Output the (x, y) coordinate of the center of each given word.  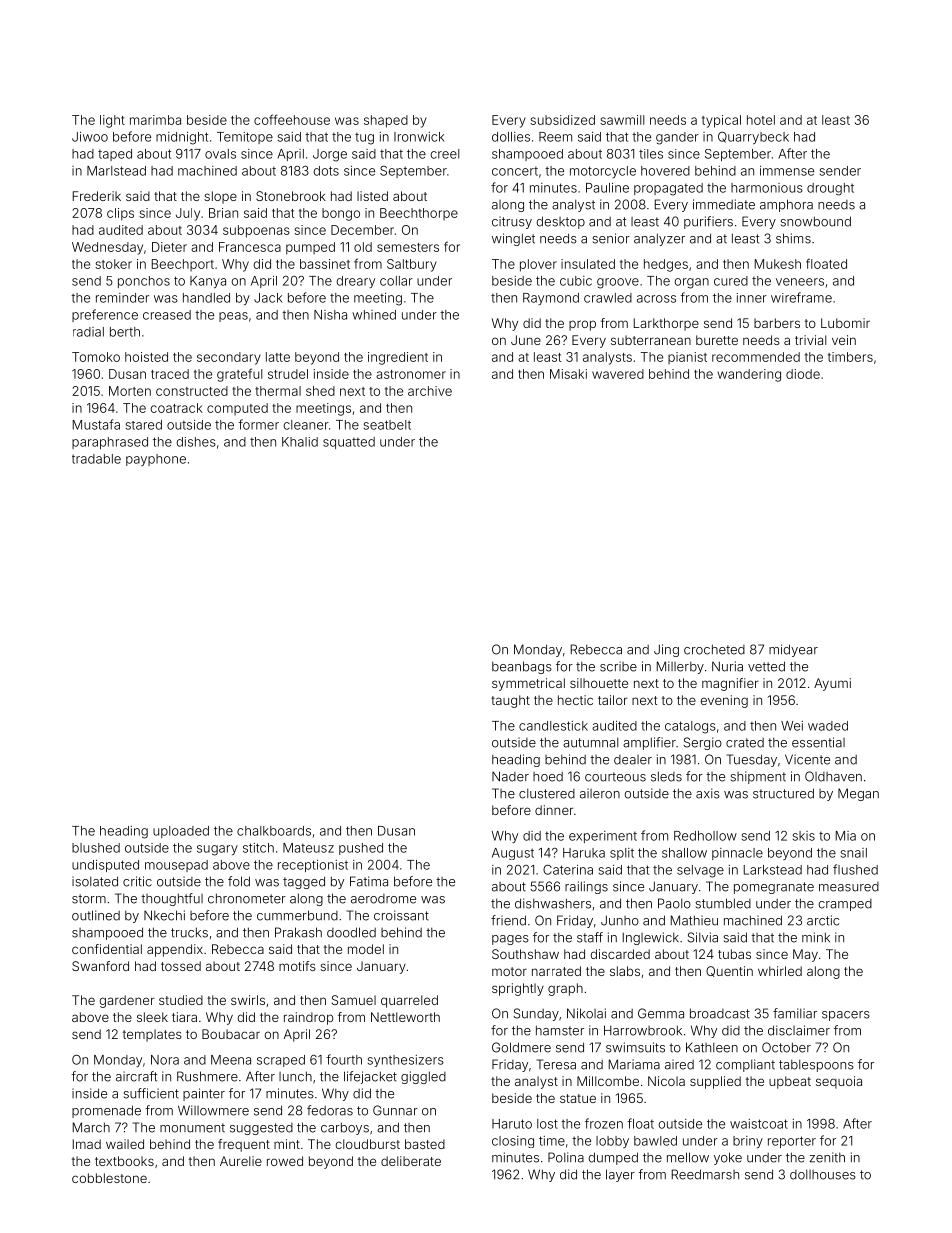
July (188, 214)
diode (803, 374)
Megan (858, 794)
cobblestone (109, 1178)
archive (430, 391)
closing (513, 1142)
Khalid (300, 442)
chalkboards (274, 831)
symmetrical (528, 684)
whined (374, 315)
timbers (850, 357)
